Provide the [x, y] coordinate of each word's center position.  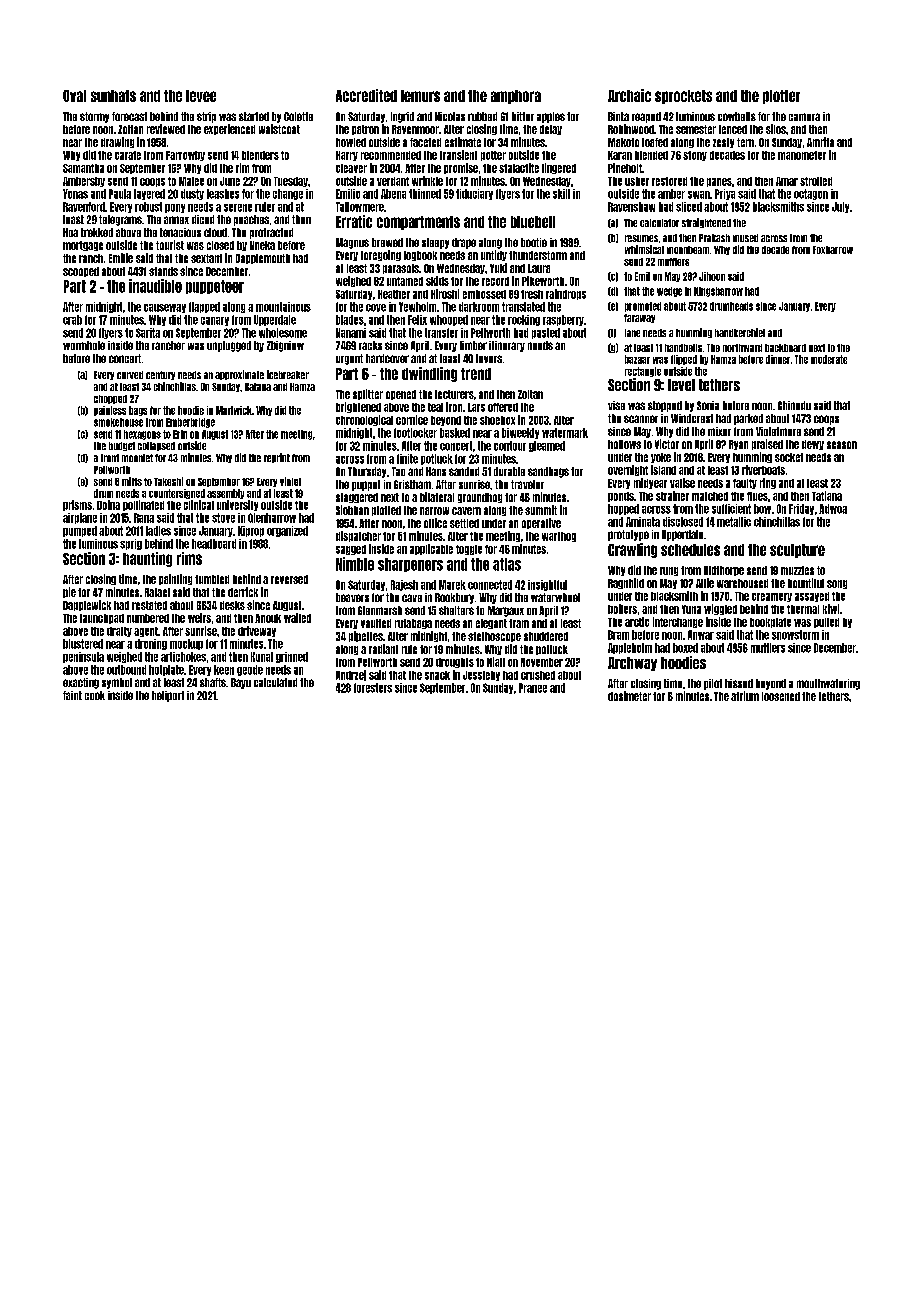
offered [503, 407]
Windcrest [692, 418]
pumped [80, 531]
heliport [168, 696]
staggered [357, 498]
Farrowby [185, 156]
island [663, 470]
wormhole [84, 345]
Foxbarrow [833, 250]
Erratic [354, 221]
